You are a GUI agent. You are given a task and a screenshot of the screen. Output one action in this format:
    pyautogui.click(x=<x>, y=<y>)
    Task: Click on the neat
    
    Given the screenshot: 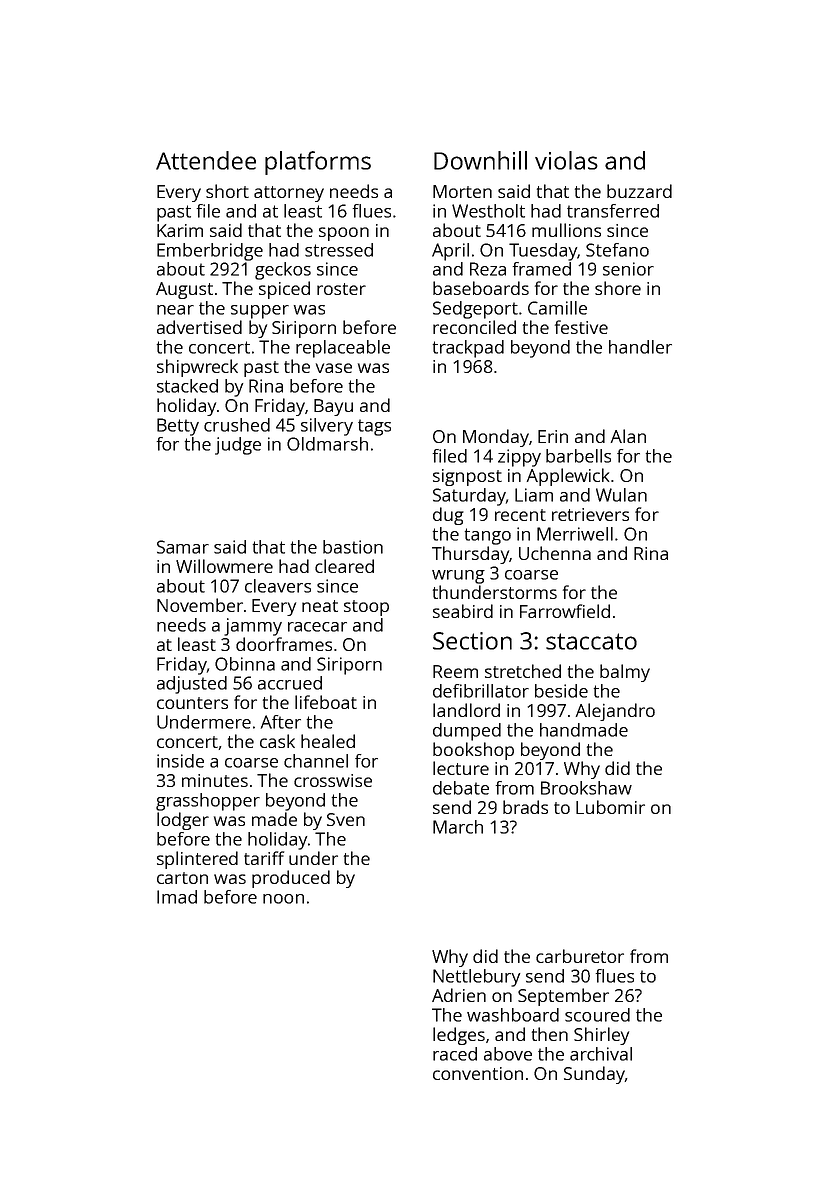 What is the action you would take?
    pyautogui.click(x=320, y=606)
